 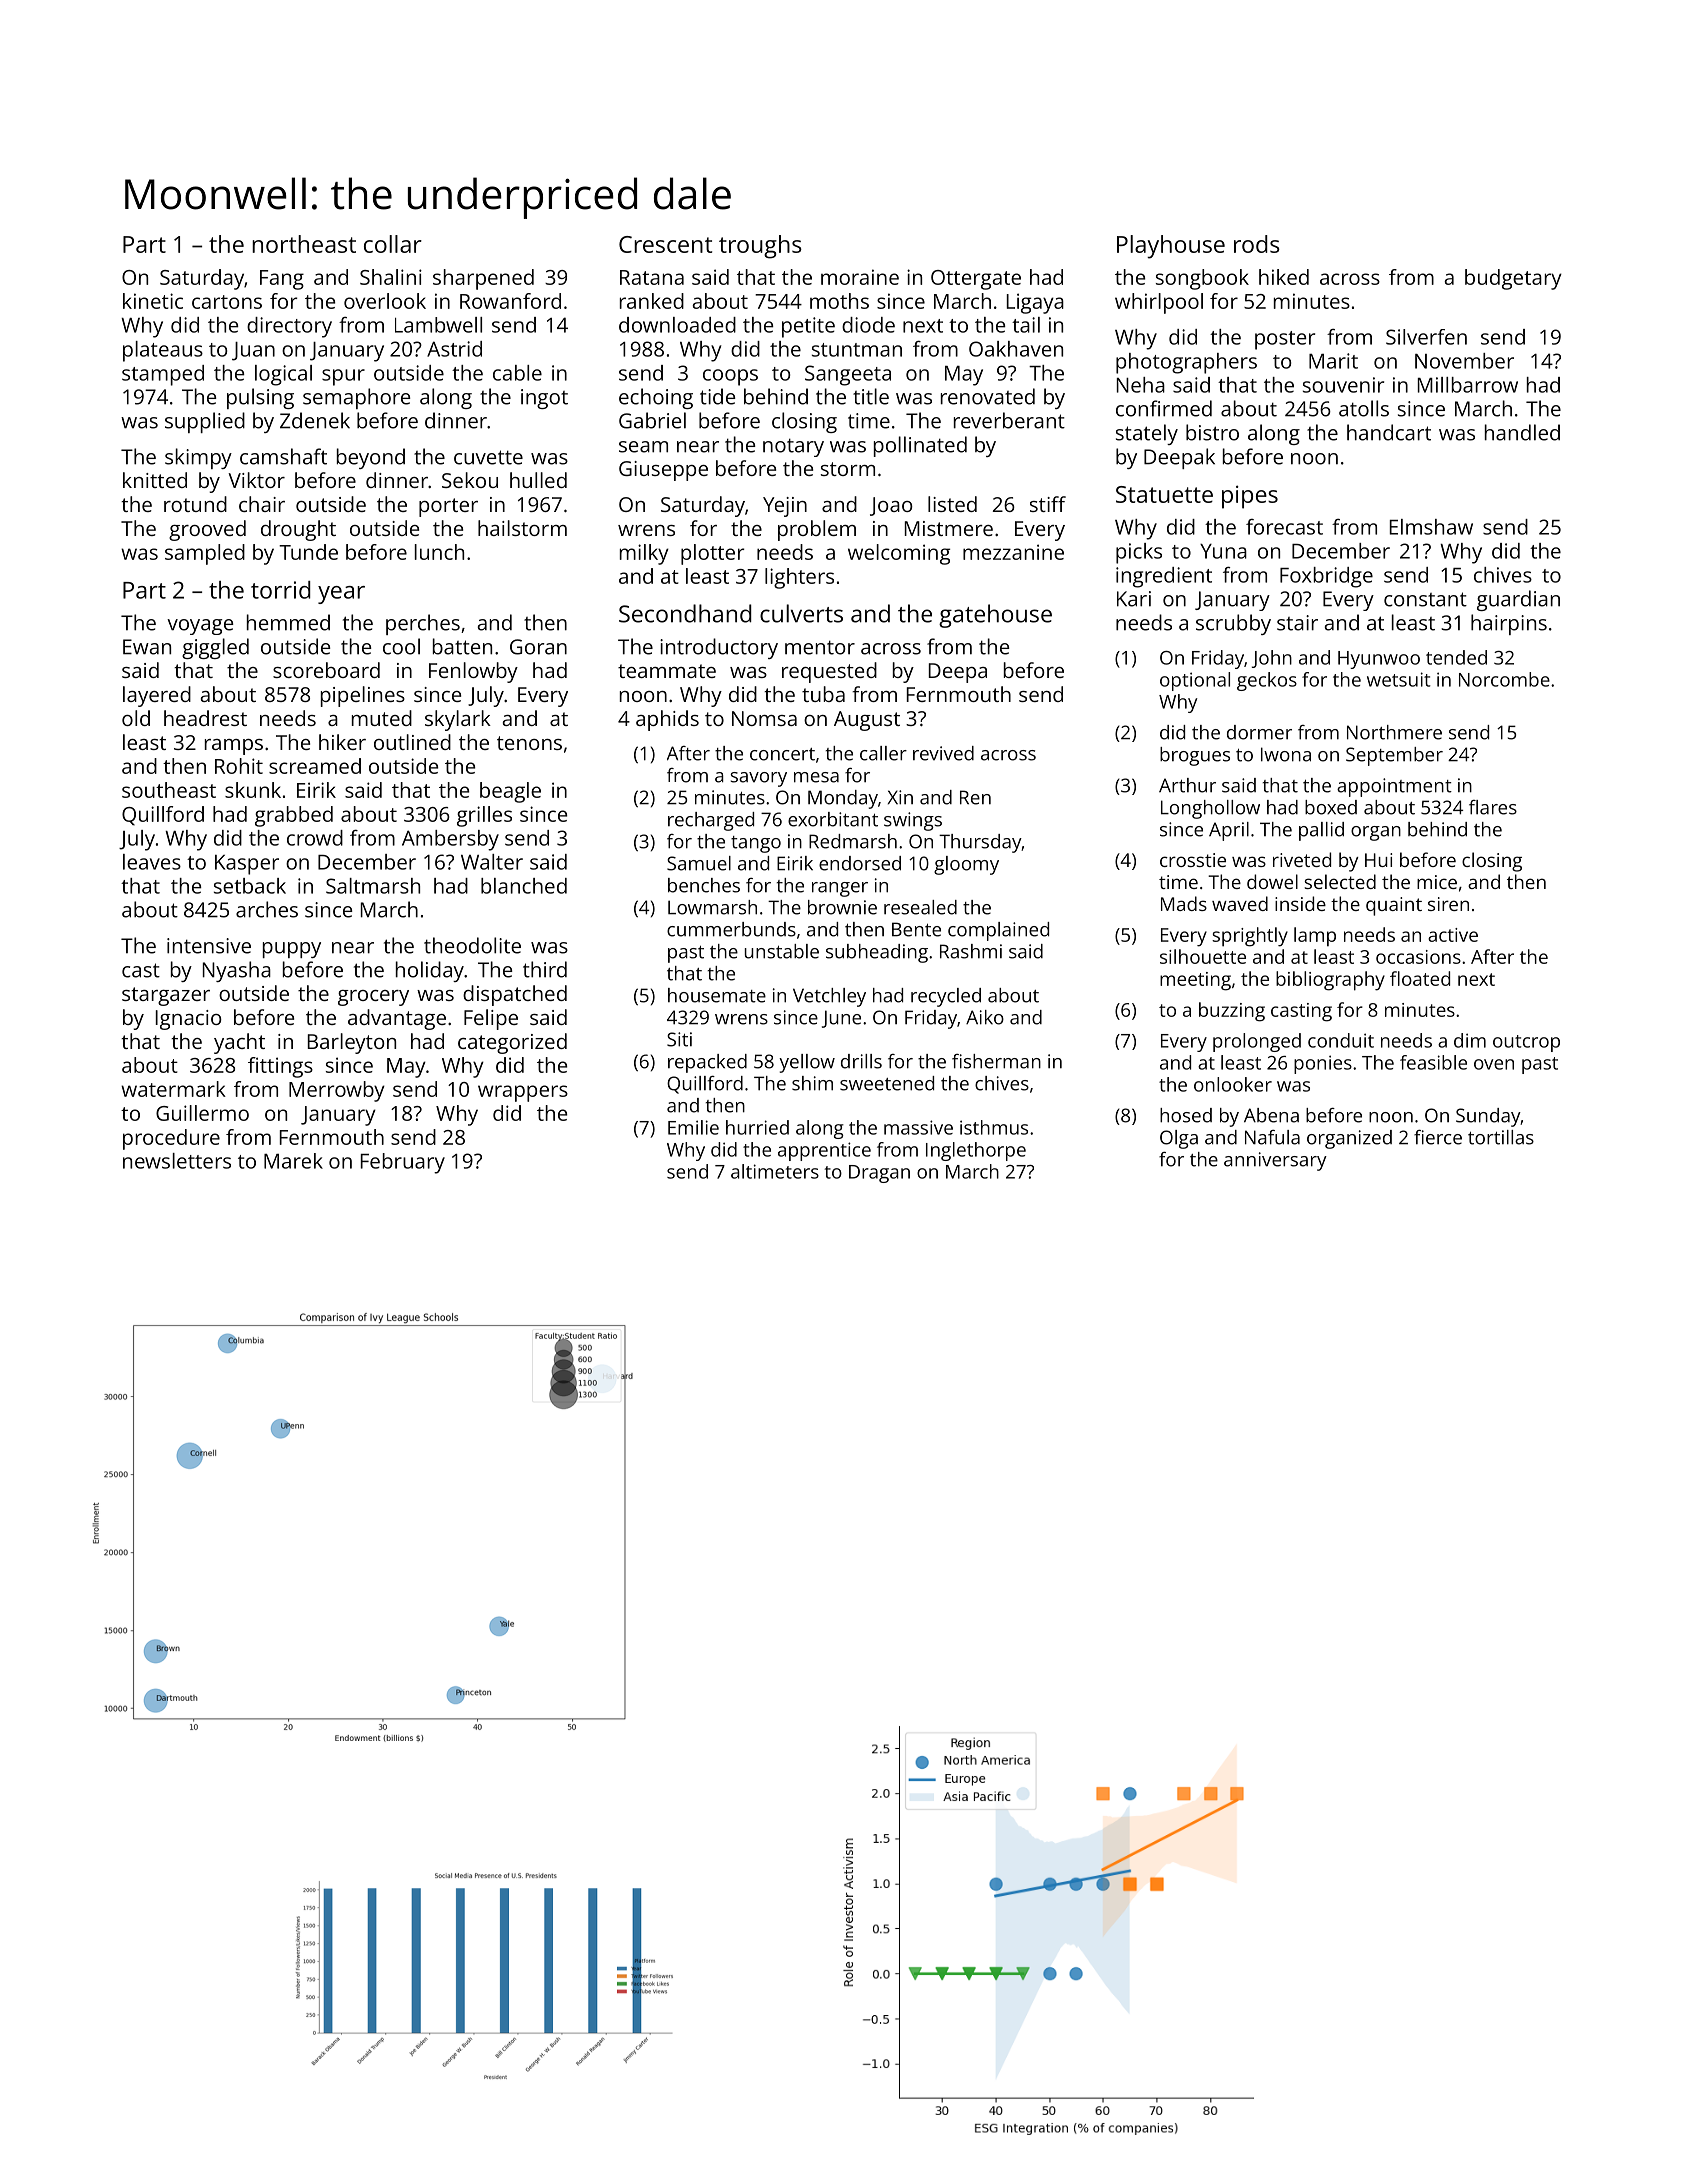 What do you see at coordinates (1016, 349) in the image?
I see `Oakhaven` at bounding box center [1016, 349].
